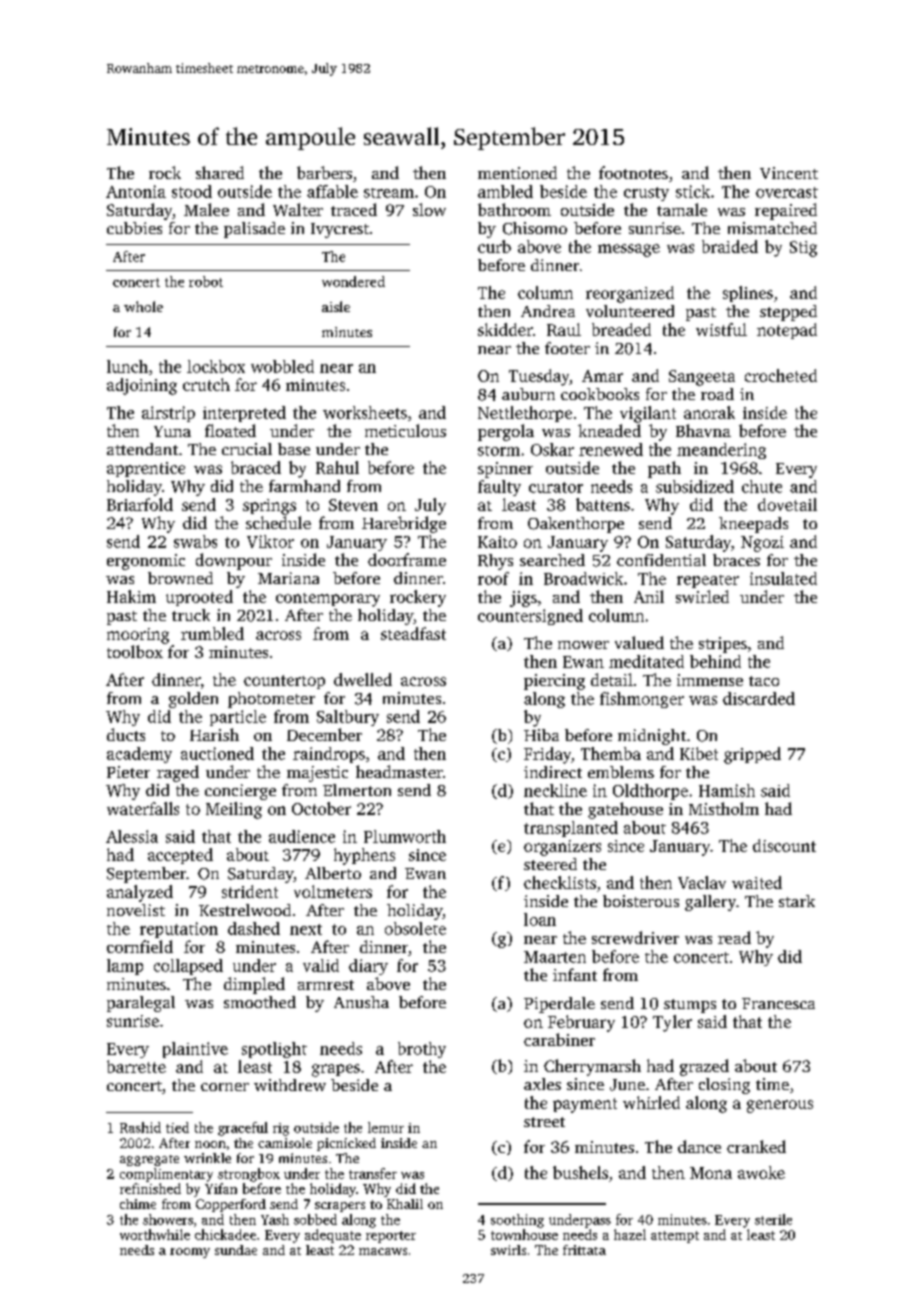  I want to click on Harebridge, so click(404, 524).
